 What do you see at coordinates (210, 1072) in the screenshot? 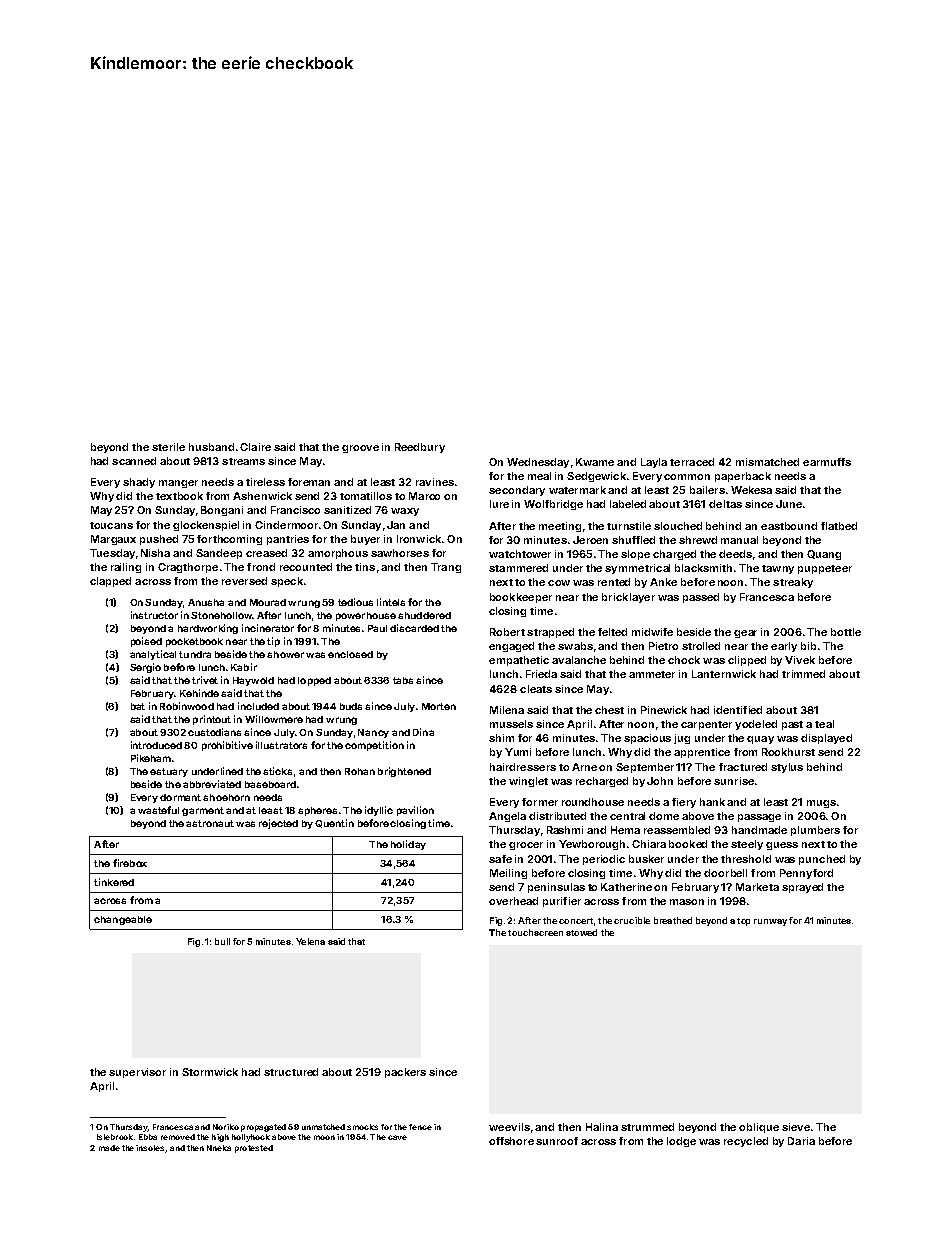
I see `Stormwick` at bounding box center [210, 1072].
